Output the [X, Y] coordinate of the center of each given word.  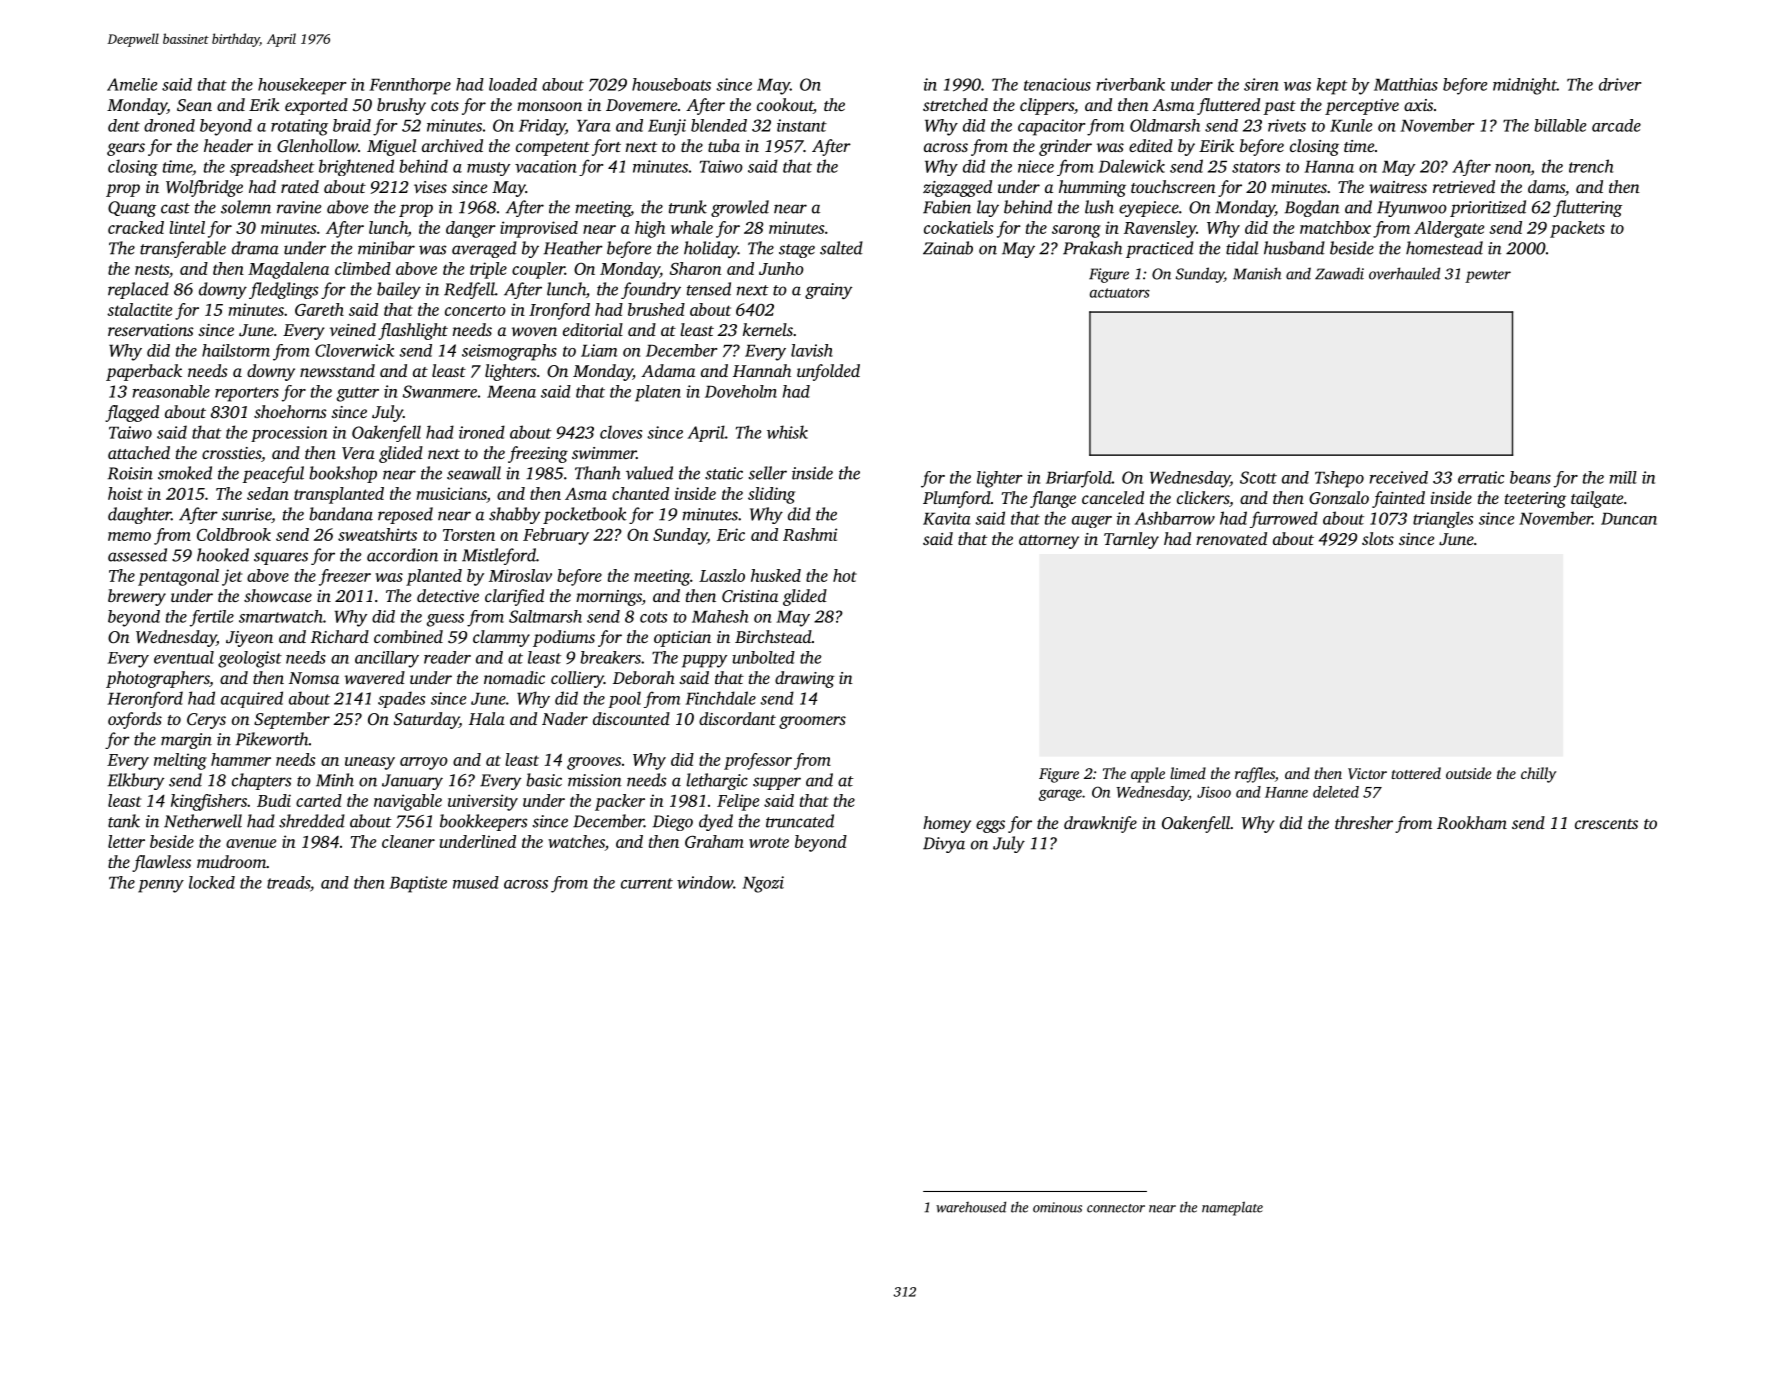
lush [1099, 207]
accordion [402, 555]
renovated [1231, 538]
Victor [1367, 773]
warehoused [971, 1207]
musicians [451, 493]
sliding [771, 495]
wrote [769, 843]
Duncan [1629, 519]
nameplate [1232, 1208]
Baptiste [418, 884]
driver [1620, 84]
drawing [805, 679]
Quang [132, 209]
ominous [1057, 1207]
